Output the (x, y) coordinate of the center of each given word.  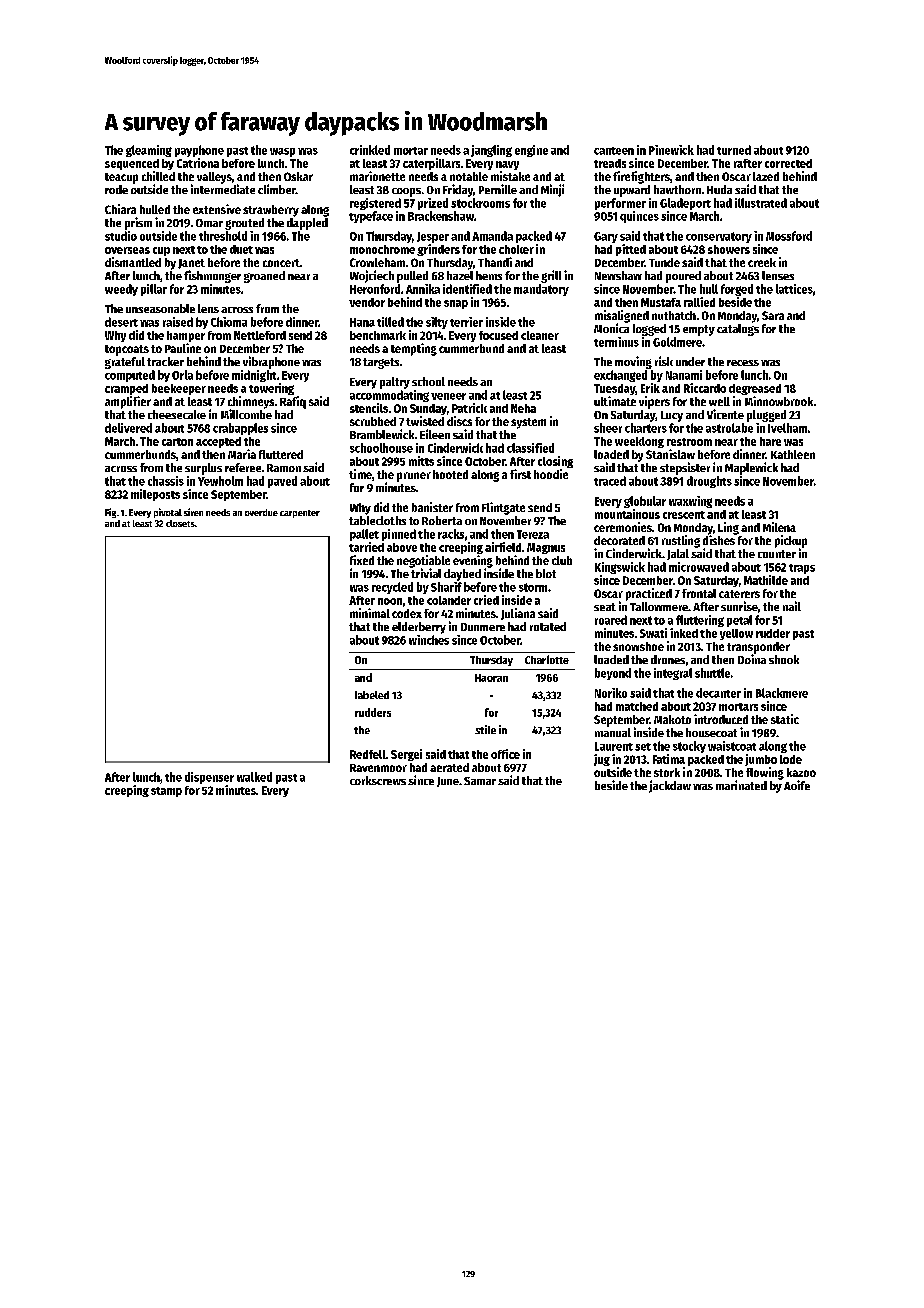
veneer (448, 396)
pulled (412, 277)
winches (429, 640)
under (690, 361)
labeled (372, 695)
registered (375, 204)
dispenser (209, 778)
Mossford (789, 236)
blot (546, 573)
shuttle (712, 673)
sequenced (132, 164)
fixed (362, 560)
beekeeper (179, 389)
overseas (127, 250)
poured (683, 277)
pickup (791, 541)
